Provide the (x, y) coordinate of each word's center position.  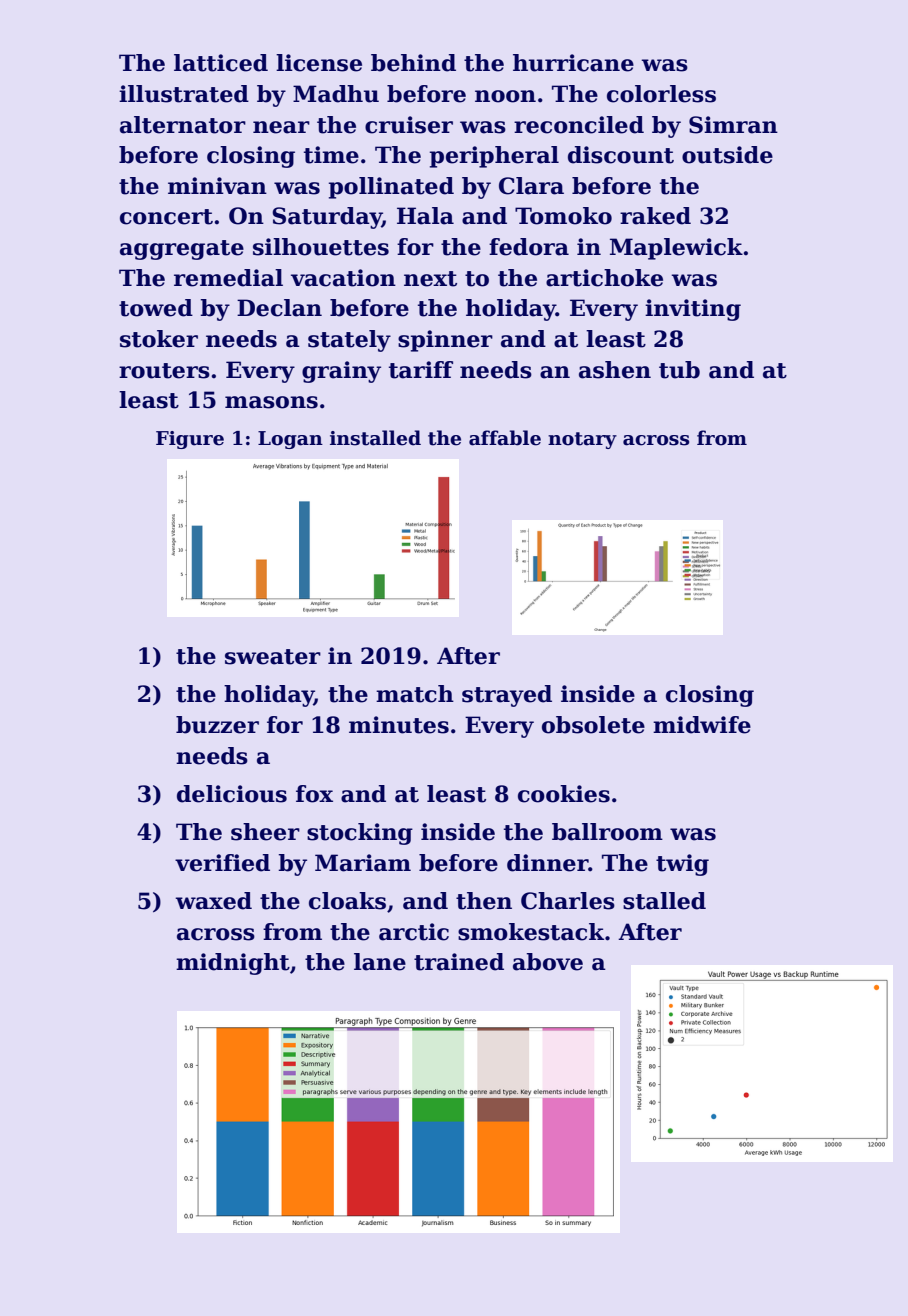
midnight (233, 964)
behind (413, 63)
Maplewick (676, 249)
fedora (529, 247)
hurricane (573, 63)
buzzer (217, 725)
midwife (702, 725)
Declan (279, 308)
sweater (273, 657)
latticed (221, 63)
